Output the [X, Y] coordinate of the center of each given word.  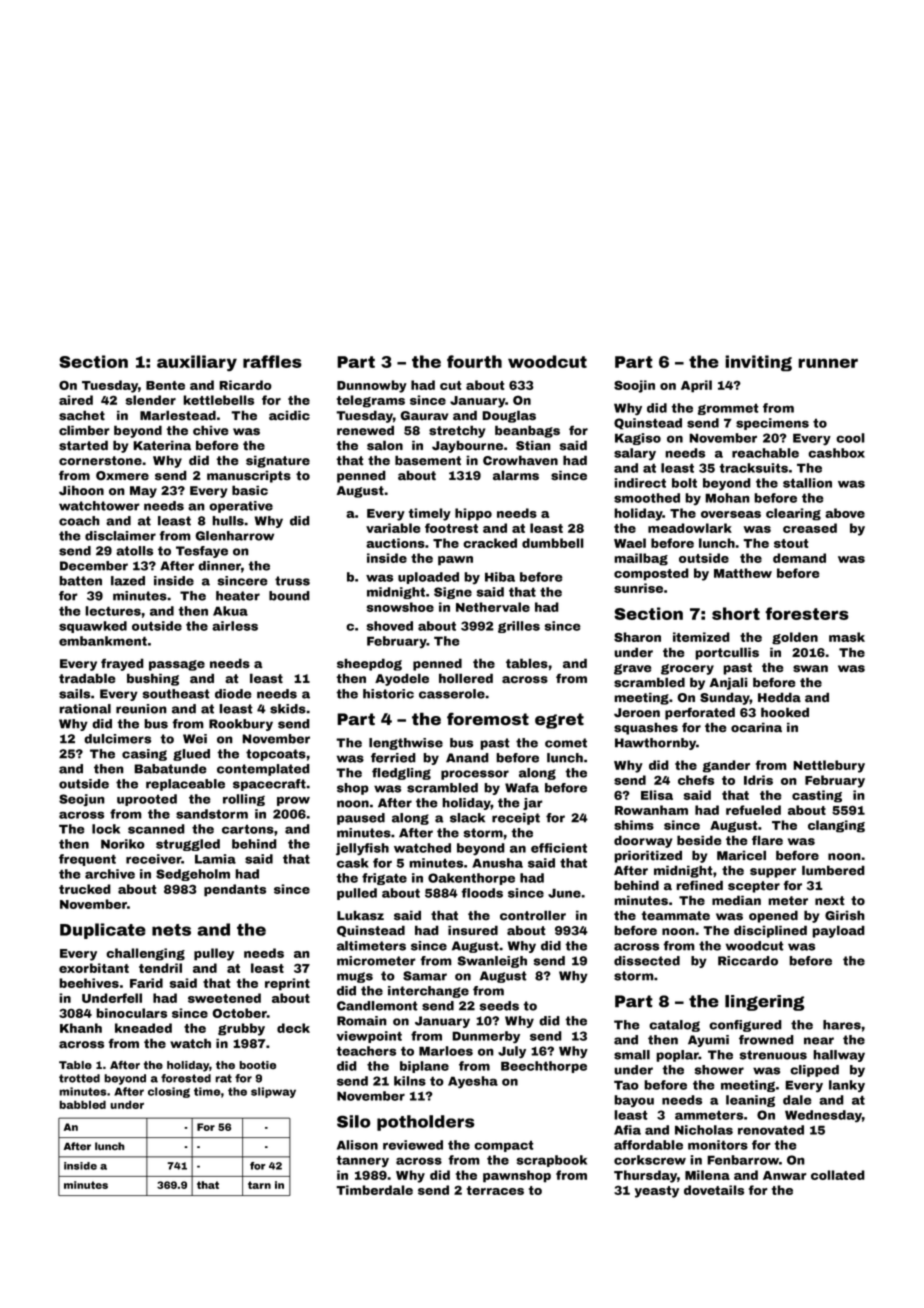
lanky [847, 1086]
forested [186, 1078]
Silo [354, 1121]
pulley [214, 954]
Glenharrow [234, 536]
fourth [474, 361]
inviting [758, 363]
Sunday [725, 698]
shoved [390, 626]
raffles [272, 361]
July [512, 1052]
